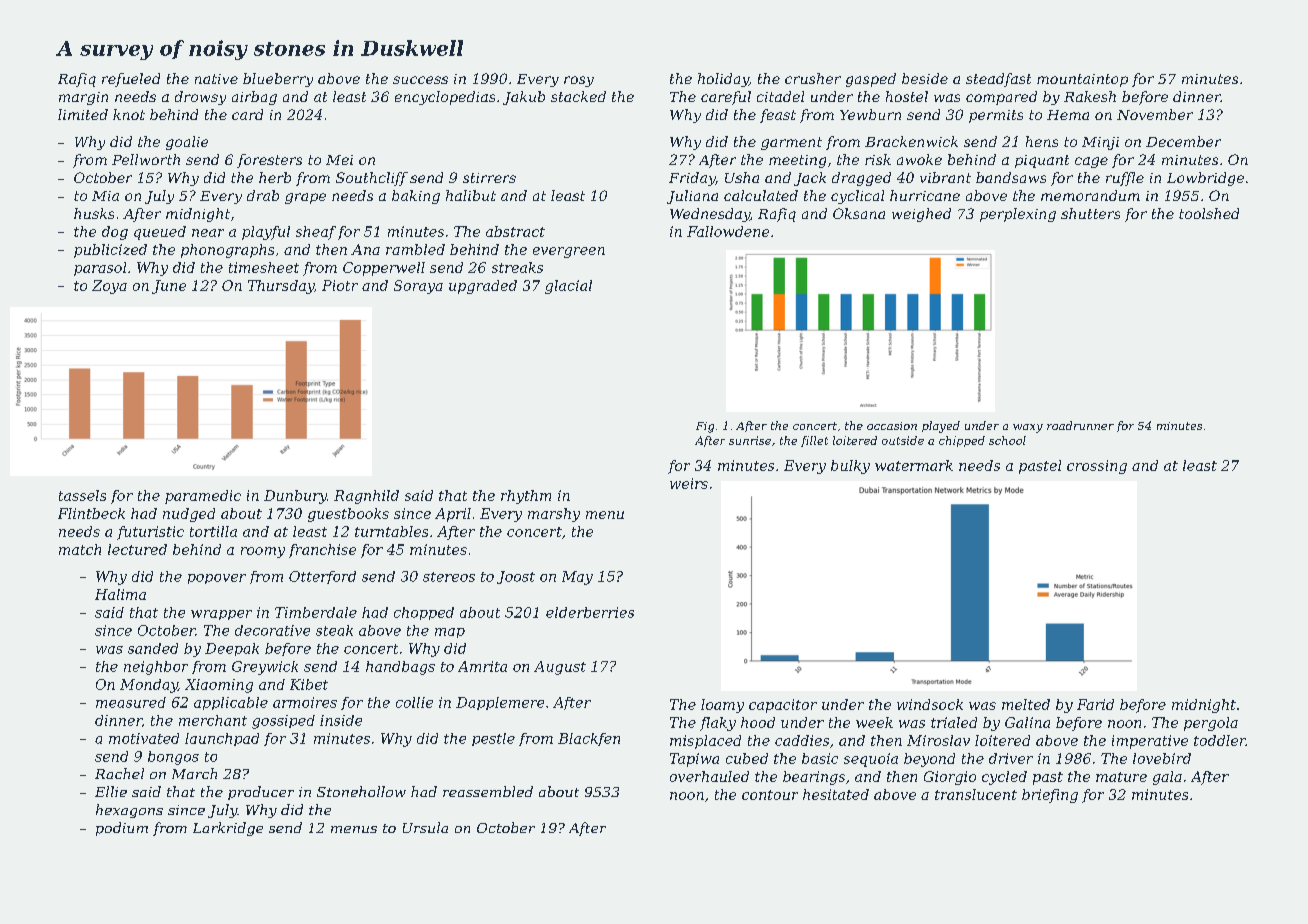 This screenshot has height=924, width=1308. Describe the element at coordinates (689, 483) in the screenshot. I see `weirs` at that location.
